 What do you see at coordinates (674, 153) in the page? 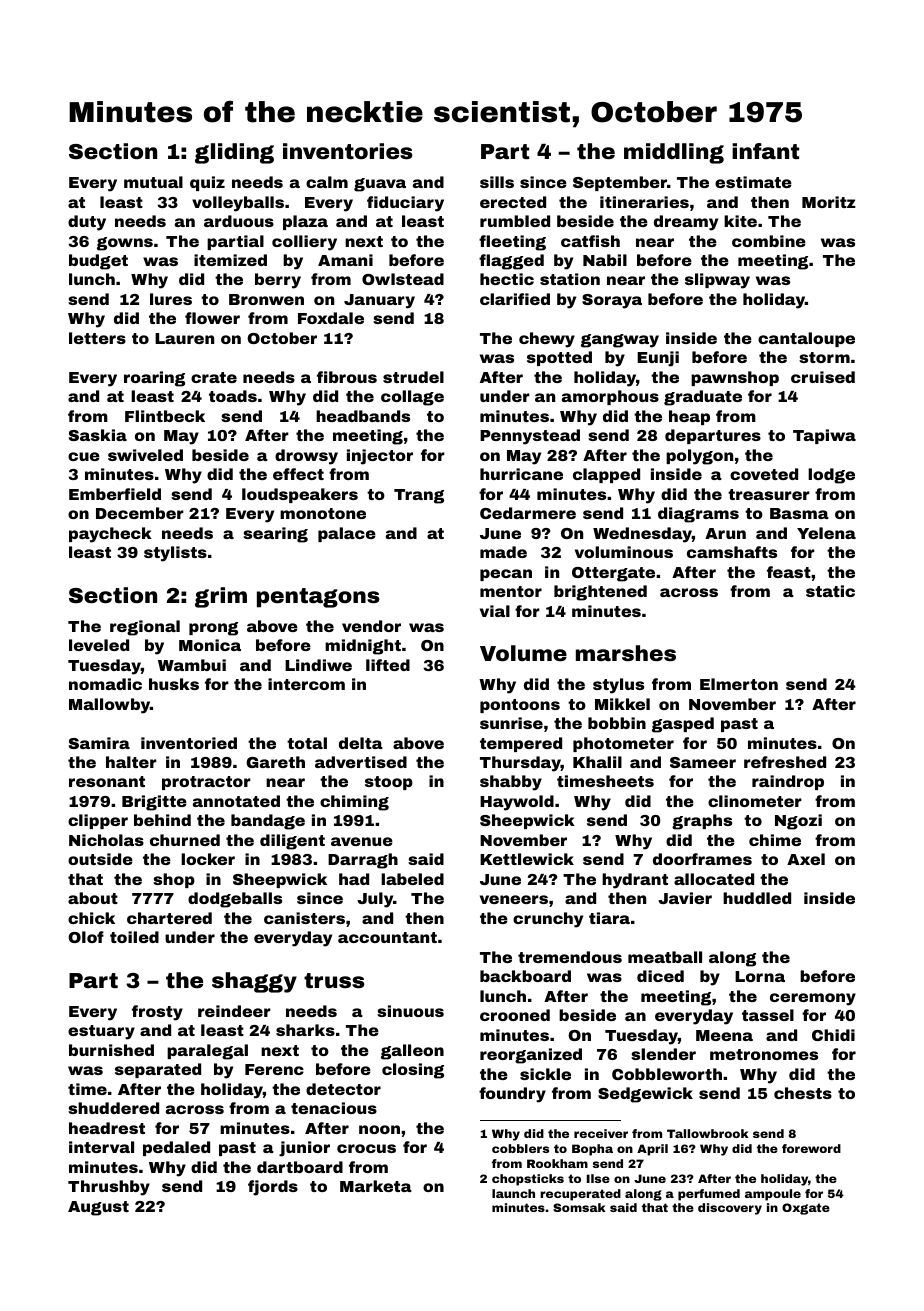
I see `middling` at bounding box center [674, 153].
